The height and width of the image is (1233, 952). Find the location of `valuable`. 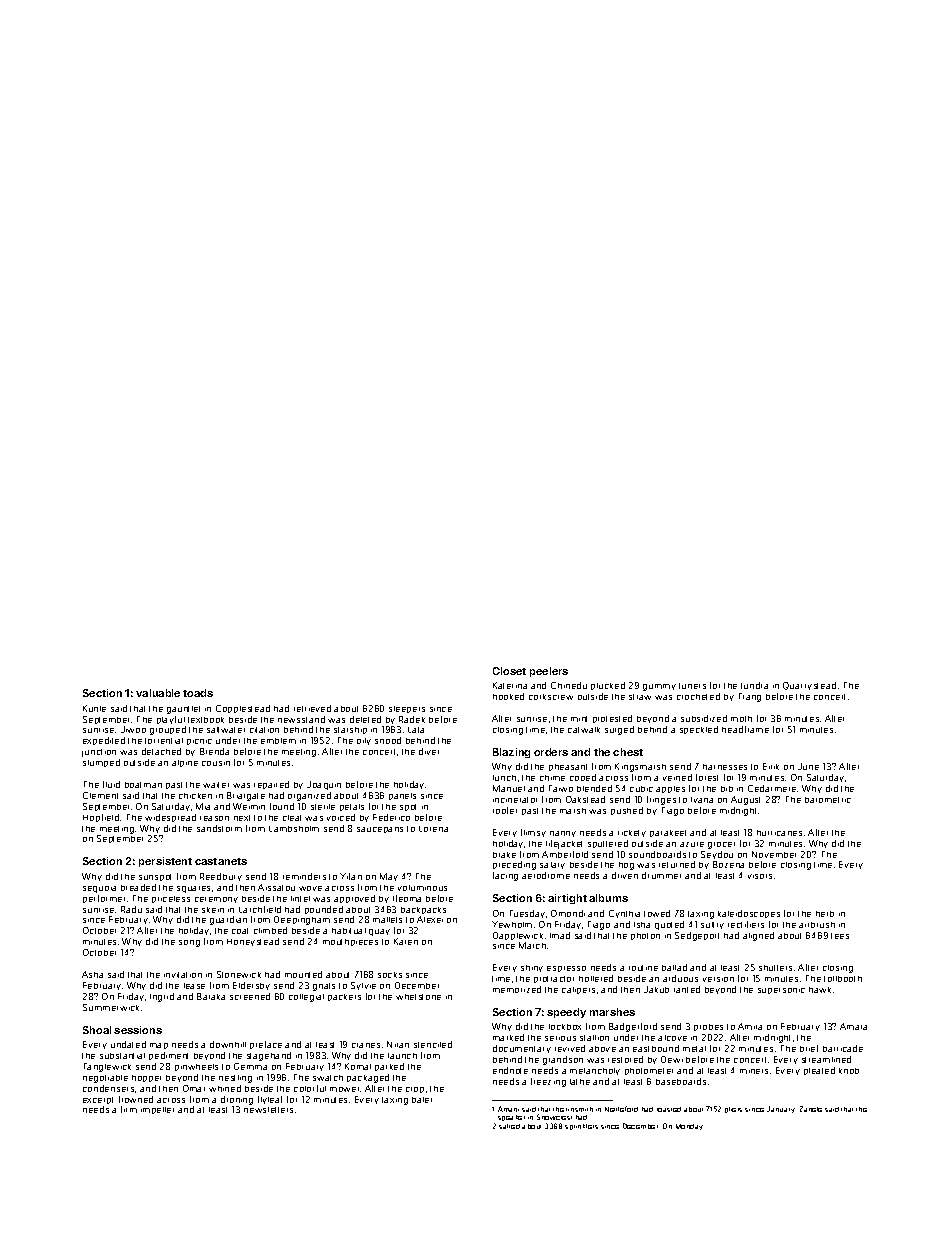

valuable is located at coordinates (158, 693).
